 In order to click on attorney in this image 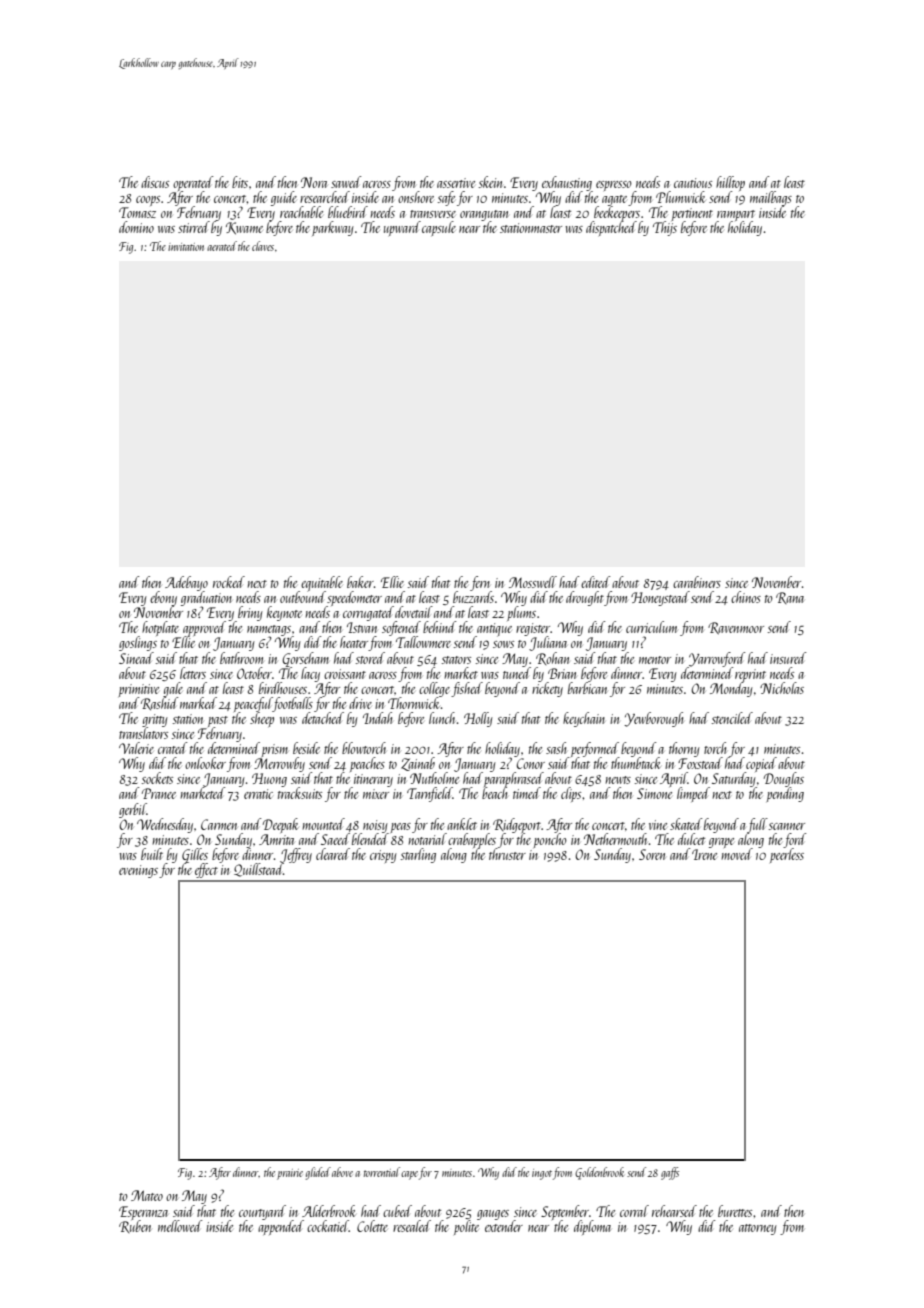, I will do `click(758, 1229)`.
